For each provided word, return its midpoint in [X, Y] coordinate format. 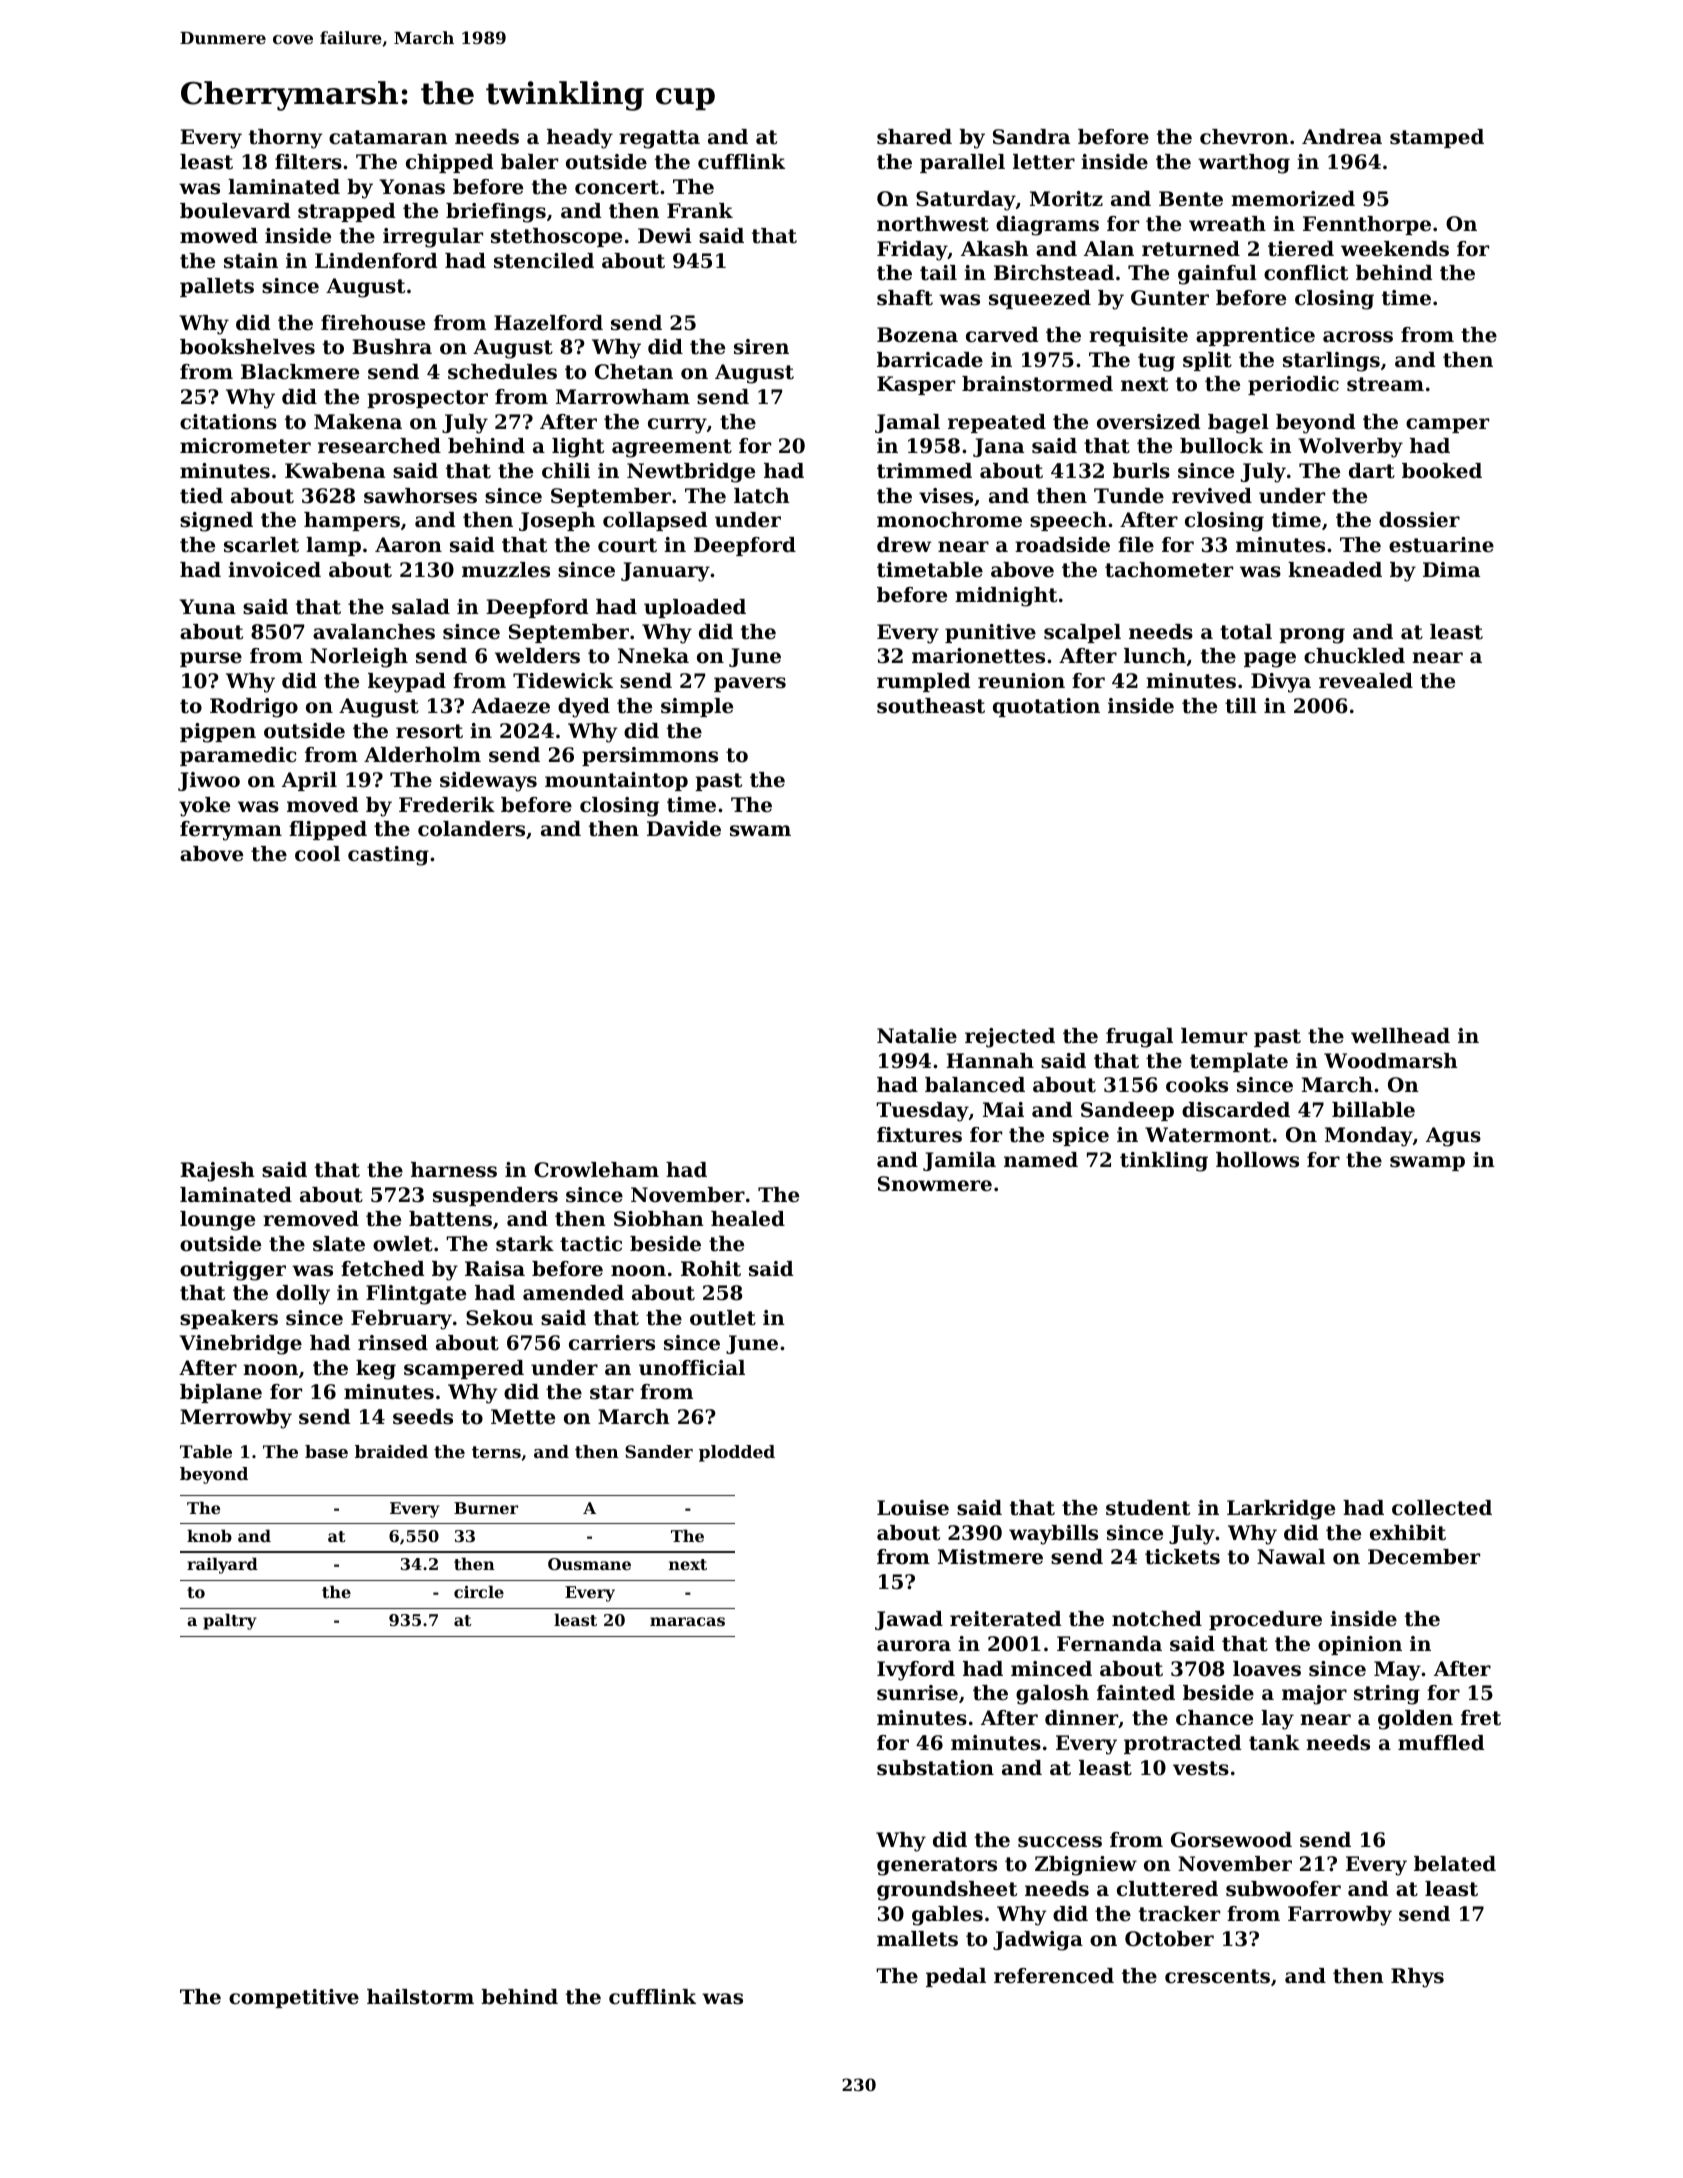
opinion [1360, 1645]
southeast [931, 706]
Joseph [557, 521]
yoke [204, 807]
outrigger [233, 1271]
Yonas [412, 187]
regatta [659, 139]
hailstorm [420, 1997]
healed [748, 1219]
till [1241, 706]
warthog [1244, 164]
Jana [998, 447]
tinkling [1164, 1162]
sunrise [917, 1693]
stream [1385, 384]
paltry [230, 1621]
